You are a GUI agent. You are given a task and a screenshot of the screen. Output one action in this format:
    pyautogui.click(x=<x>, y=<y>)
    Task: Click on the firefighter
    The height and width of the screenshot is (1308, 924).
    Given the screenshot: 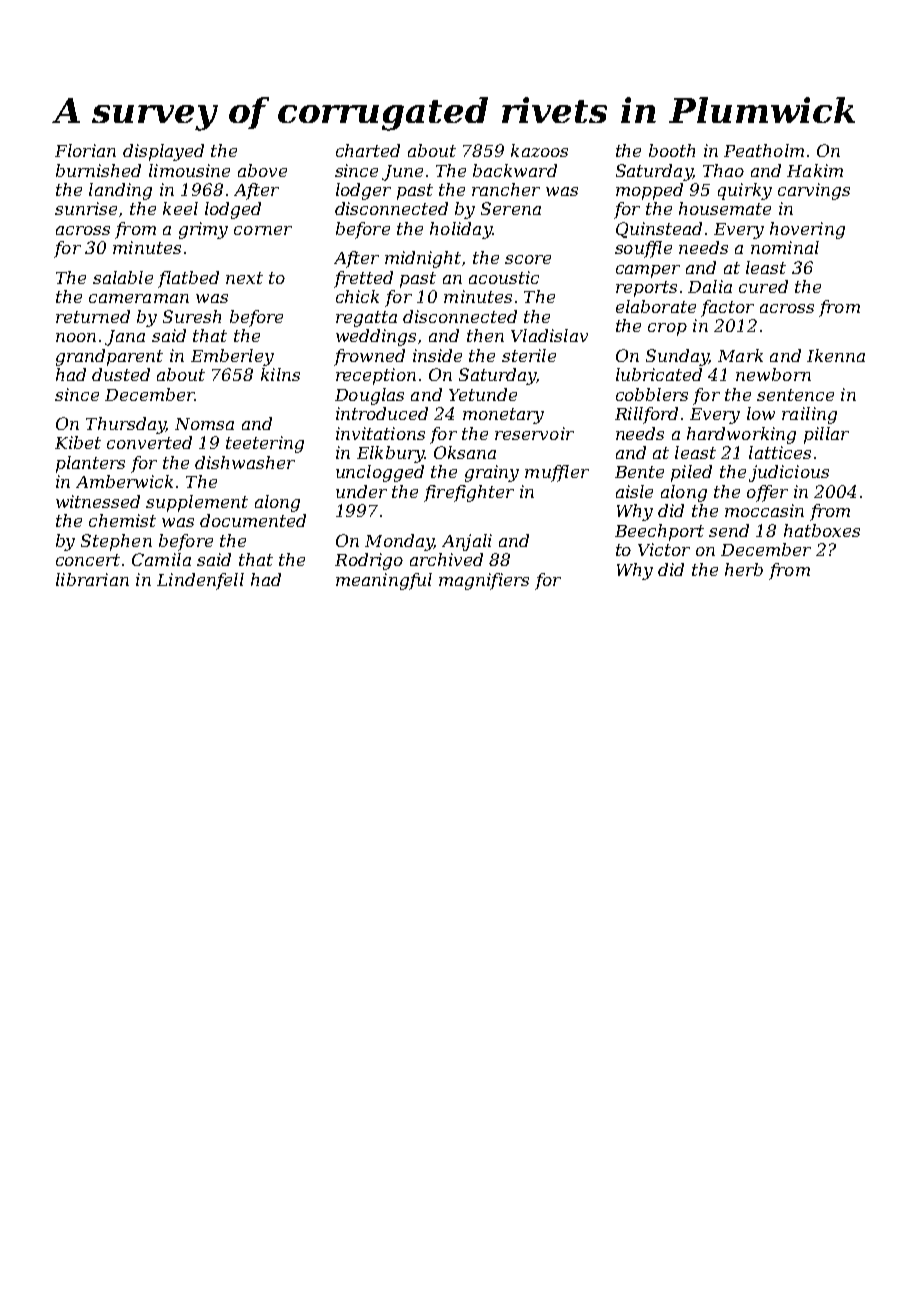 What is the action you would take?
    pyautogui.click(x=469, y=493)
